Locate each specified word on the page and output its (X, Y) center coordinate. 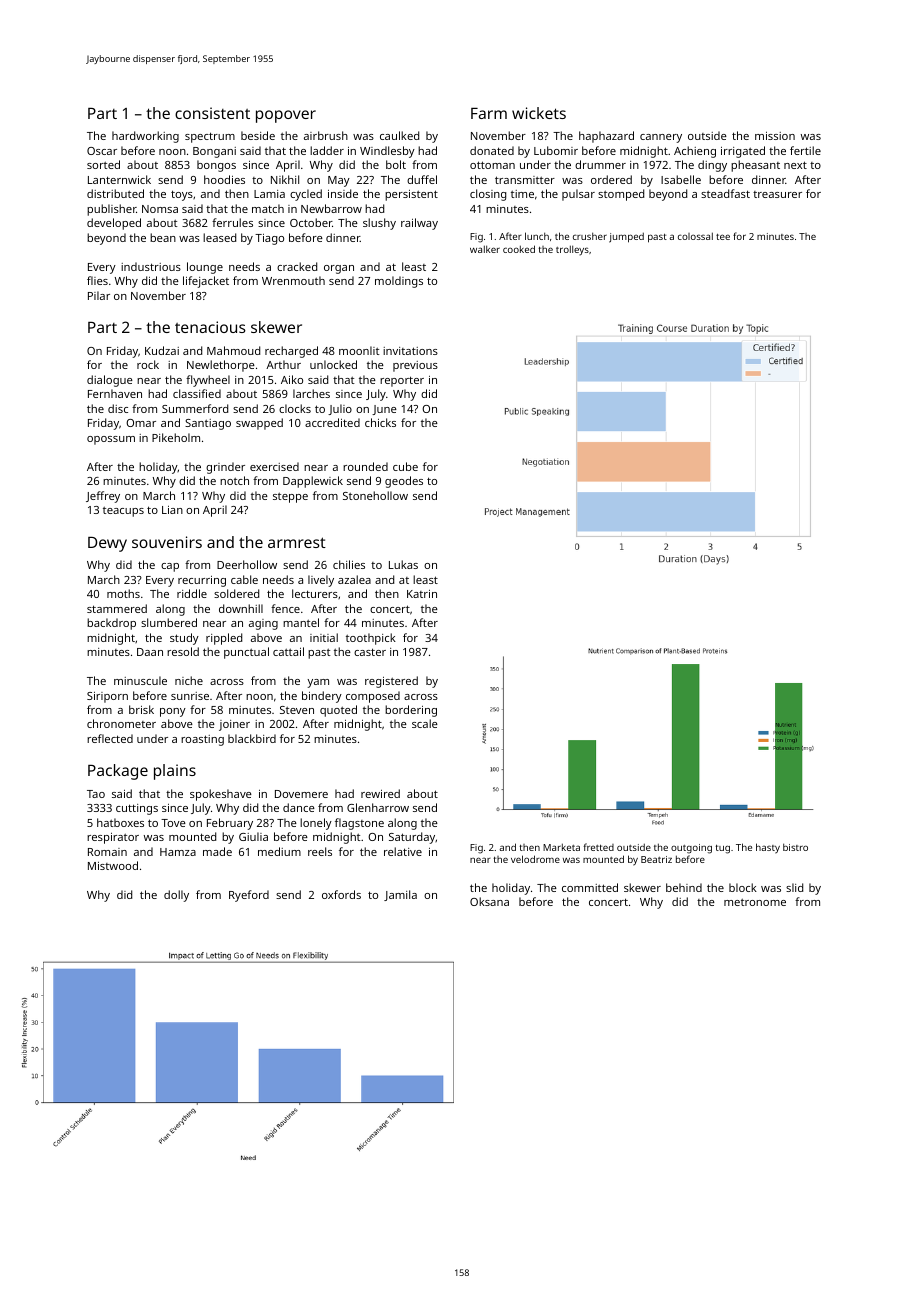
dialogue (110, 381)
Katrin (422, 594)
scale (425, 723)
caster (370, 652)
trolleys (572, 250)
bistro (795, 847)
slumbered (169, 622)
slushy (379, 224)
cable (244, 579)
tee (723, 237)
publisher (111, 210)
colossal (695, 236)
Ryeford (249, 896)
